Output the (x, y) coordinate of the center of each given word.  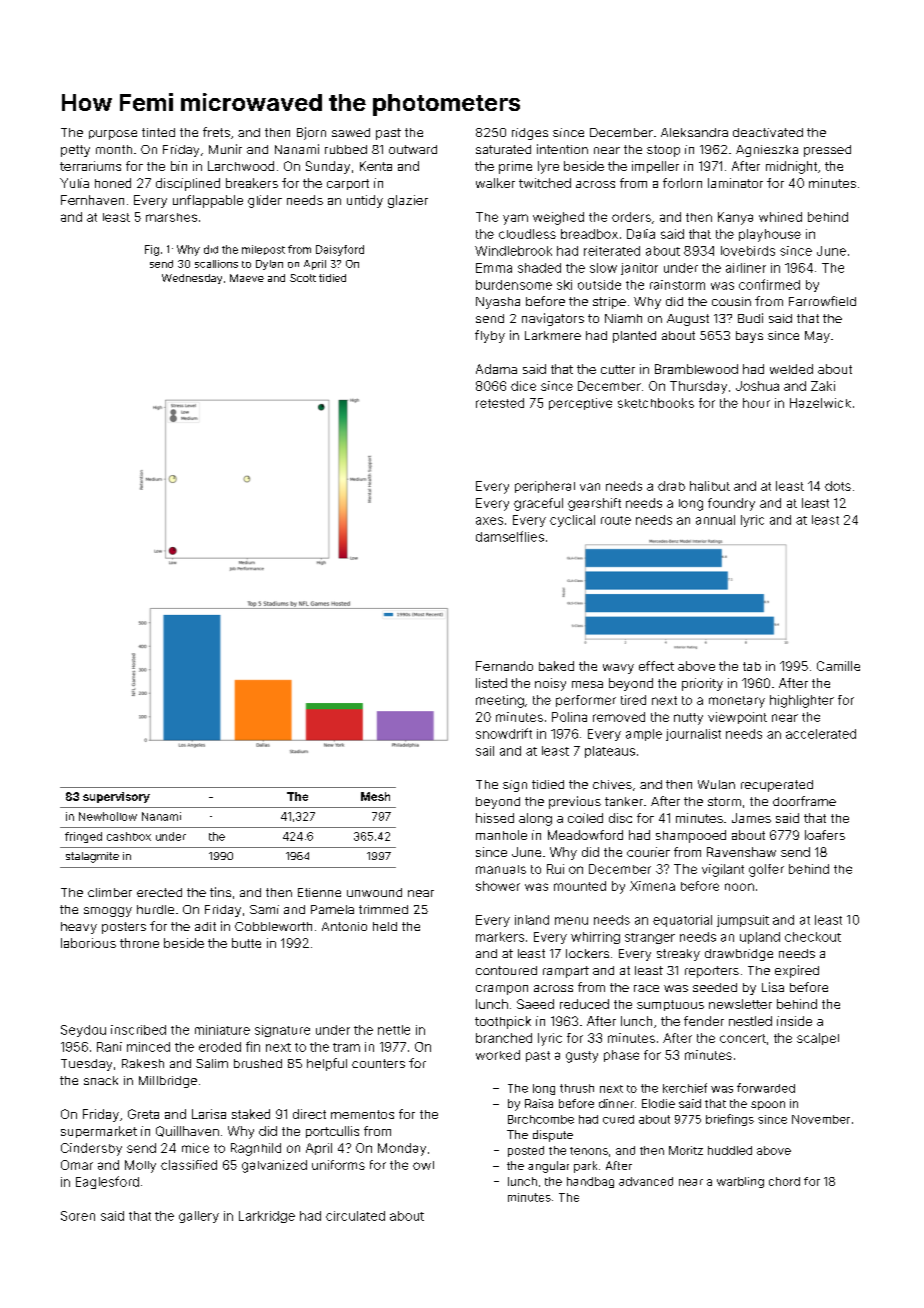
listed (491, 683)
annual (715, 520)
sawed (351, 132)
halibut (710, 486)
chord (784, 1181)
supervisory (116, 797)
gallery (199, 1217)
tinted (158, 132)
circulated (355, 1216)
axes (489, 521)
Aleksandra (694, 132)
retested (500, 403)
